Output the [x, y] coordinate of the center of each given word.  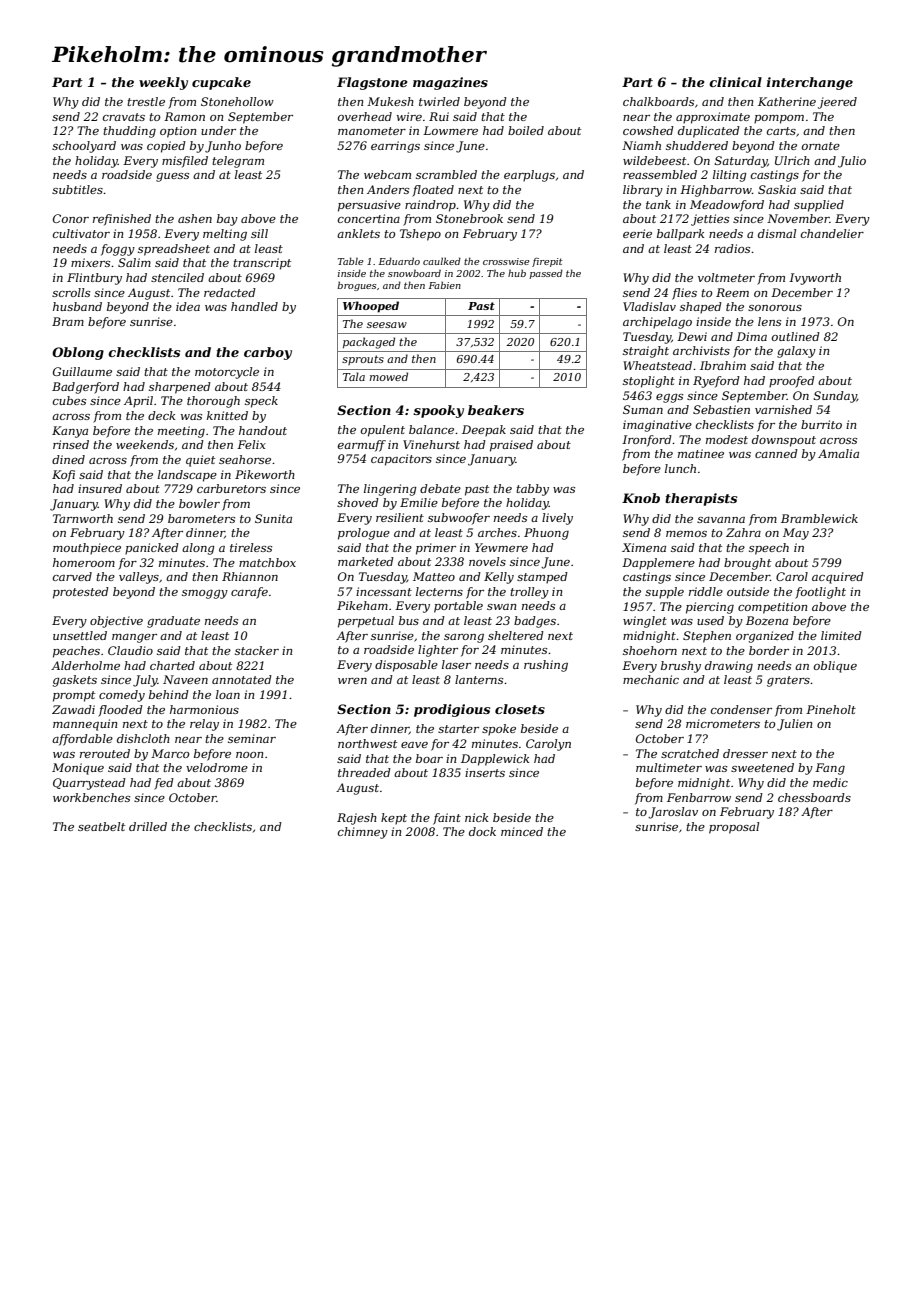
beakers [496, 410]
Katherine [787, 101]
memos [686, 534]
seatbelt [101, 826]
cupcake [221, 83]
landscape [187, 476]
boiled [526, 130]
